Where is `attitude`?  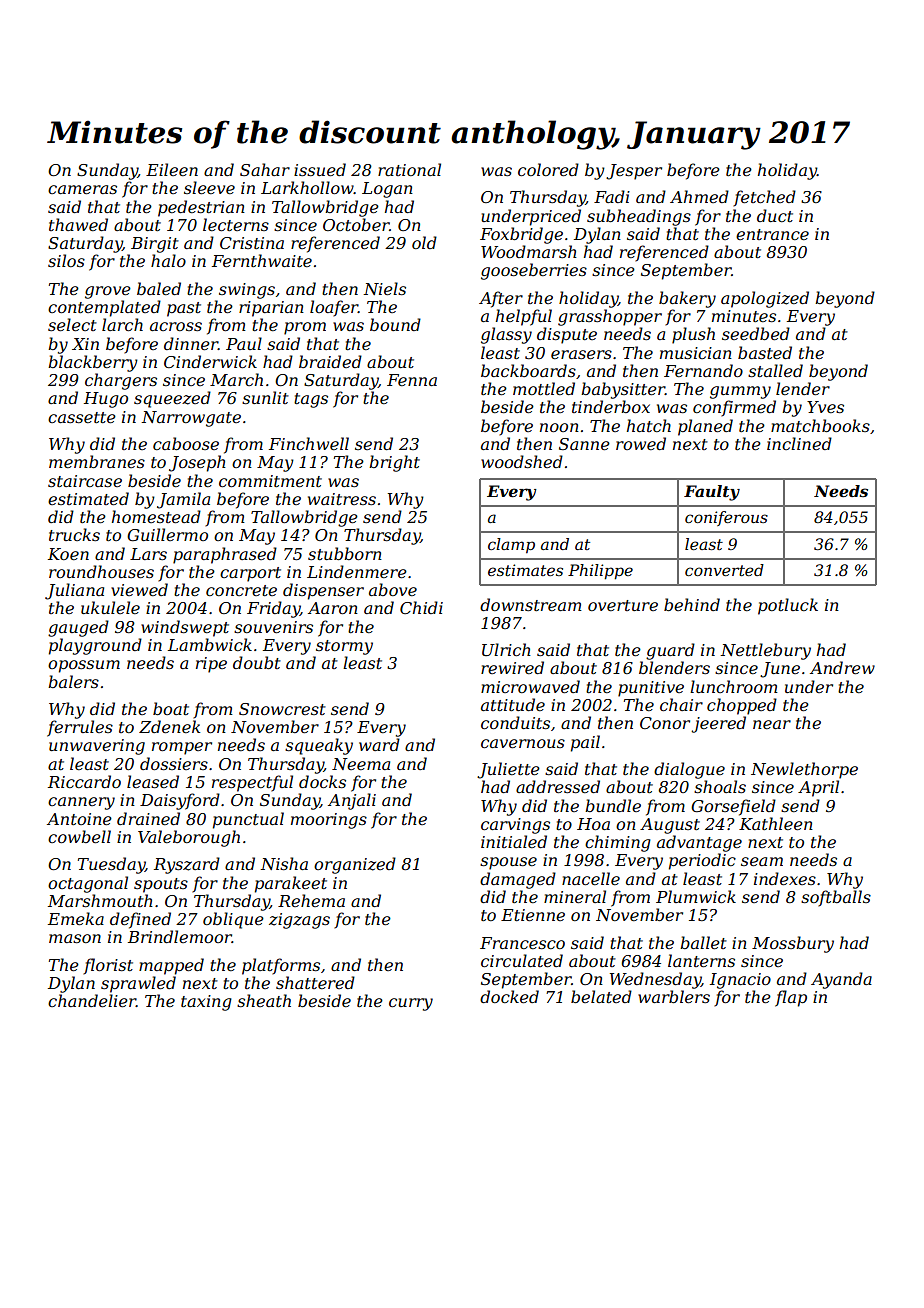
attitude is located at coordinates (513, 704).
